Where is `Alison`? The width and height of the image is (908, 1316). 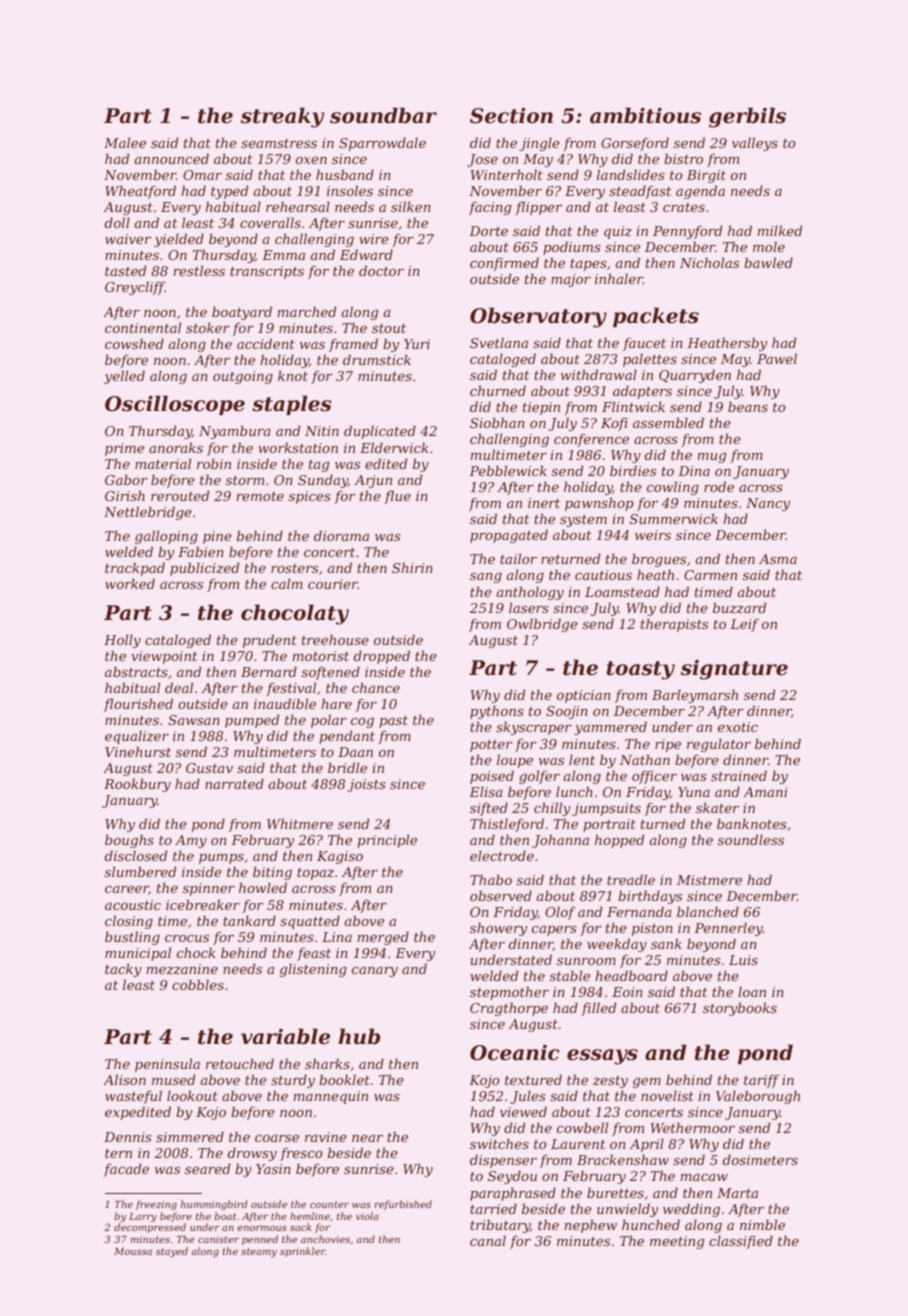 Alison is located at coordinates (124, 1079).
